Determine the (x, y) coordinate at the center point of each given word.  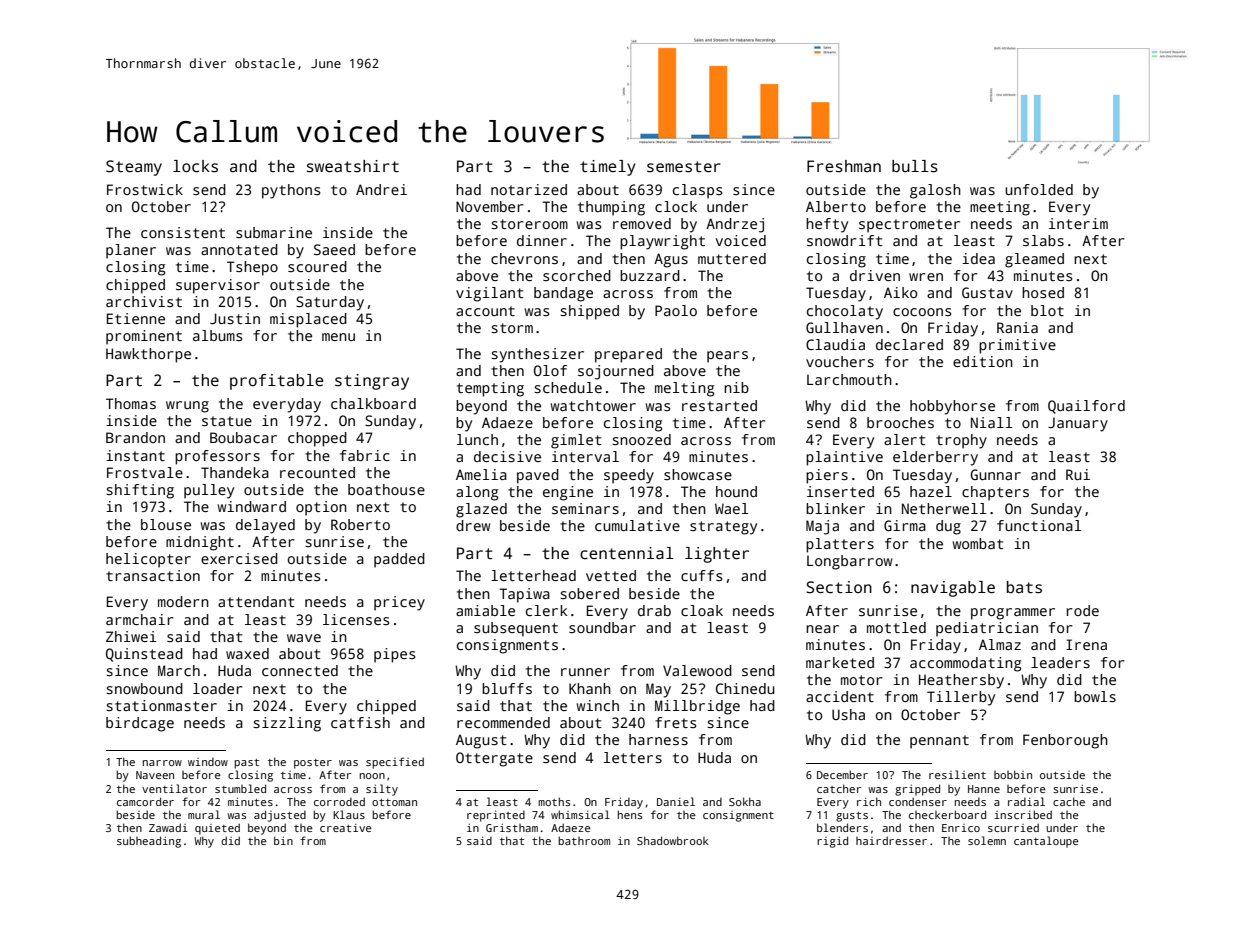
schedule (568, 387)
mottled (896, 627)
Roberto (360, 524)
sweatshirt (353, 166)
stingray (372, 382)
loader (218, 688)
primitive (1017, 346)
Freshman (844, 166)
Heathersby (961, 681)
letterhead (533, 575)
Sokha (745, 801)
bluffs (507, 688)
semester (684, 167)
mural (204, 814)
